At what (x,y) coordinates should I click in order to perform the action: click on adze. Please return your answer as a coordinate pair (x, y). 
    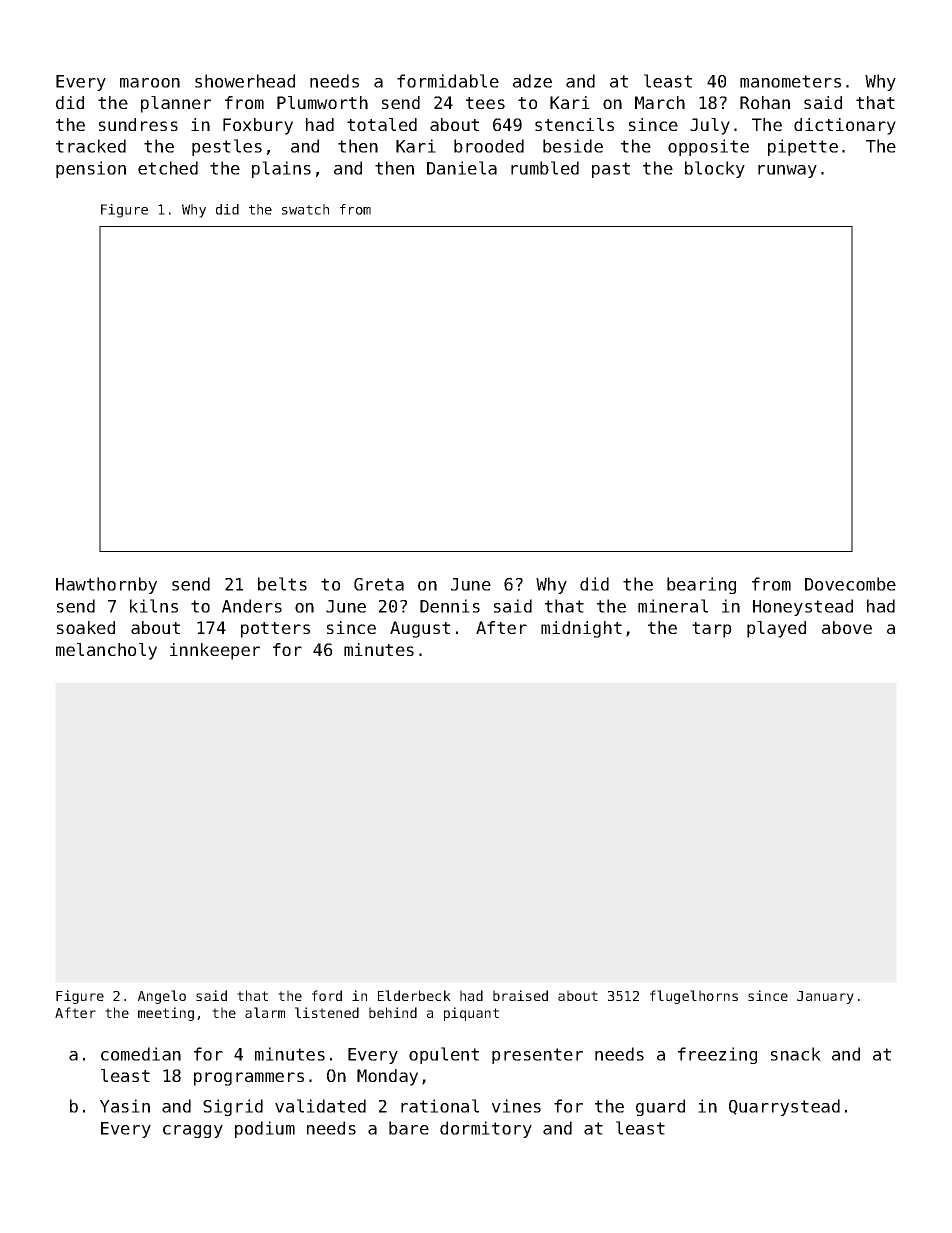
    Looking at the image, I should click on (532, 81).
